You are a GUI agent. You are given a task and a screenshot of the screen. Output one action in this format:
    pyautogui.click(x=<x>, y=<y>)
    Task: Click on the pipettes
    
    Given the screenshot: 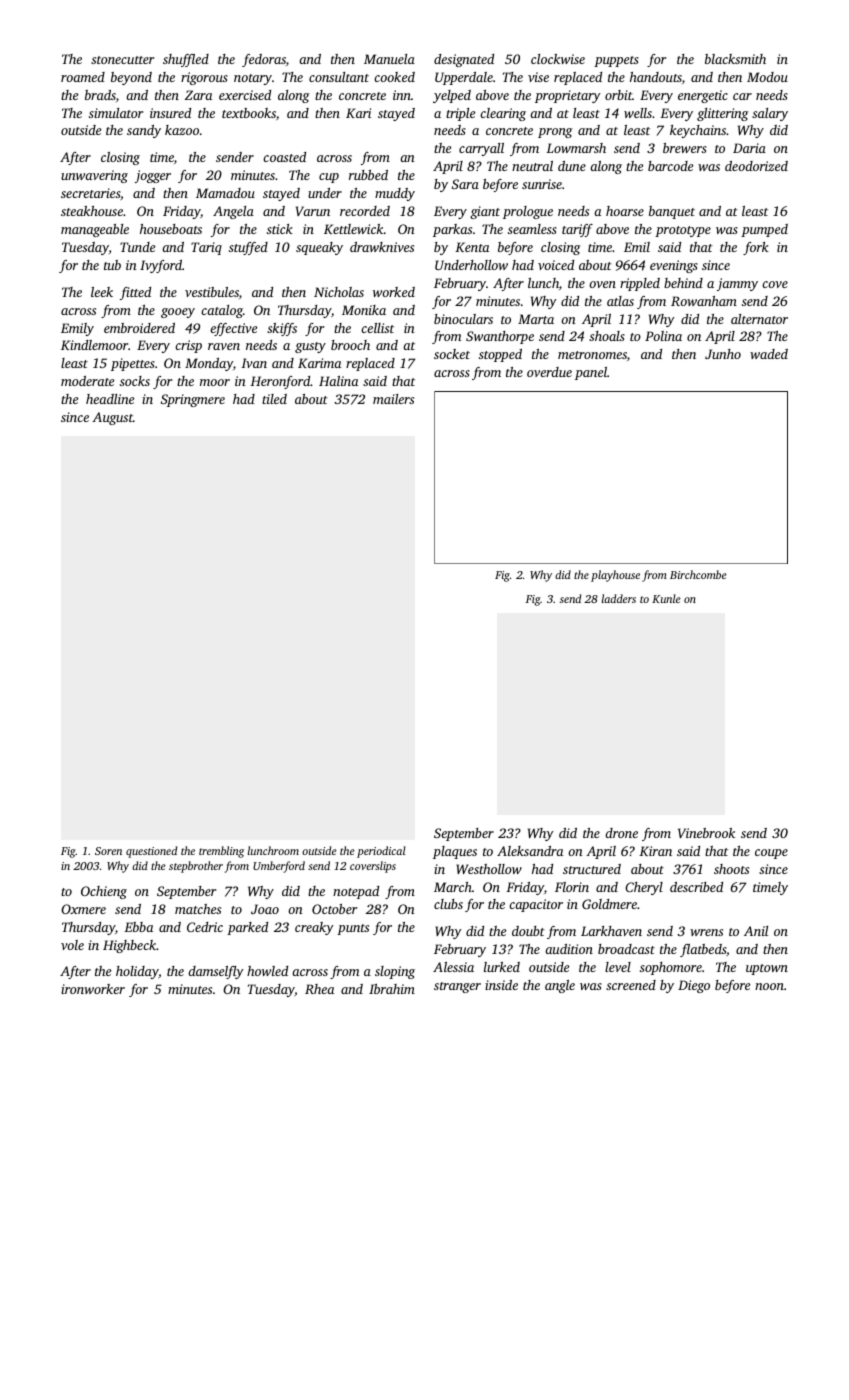 What is the action you would take?
    pyautogui.click(x=133, y=364)
